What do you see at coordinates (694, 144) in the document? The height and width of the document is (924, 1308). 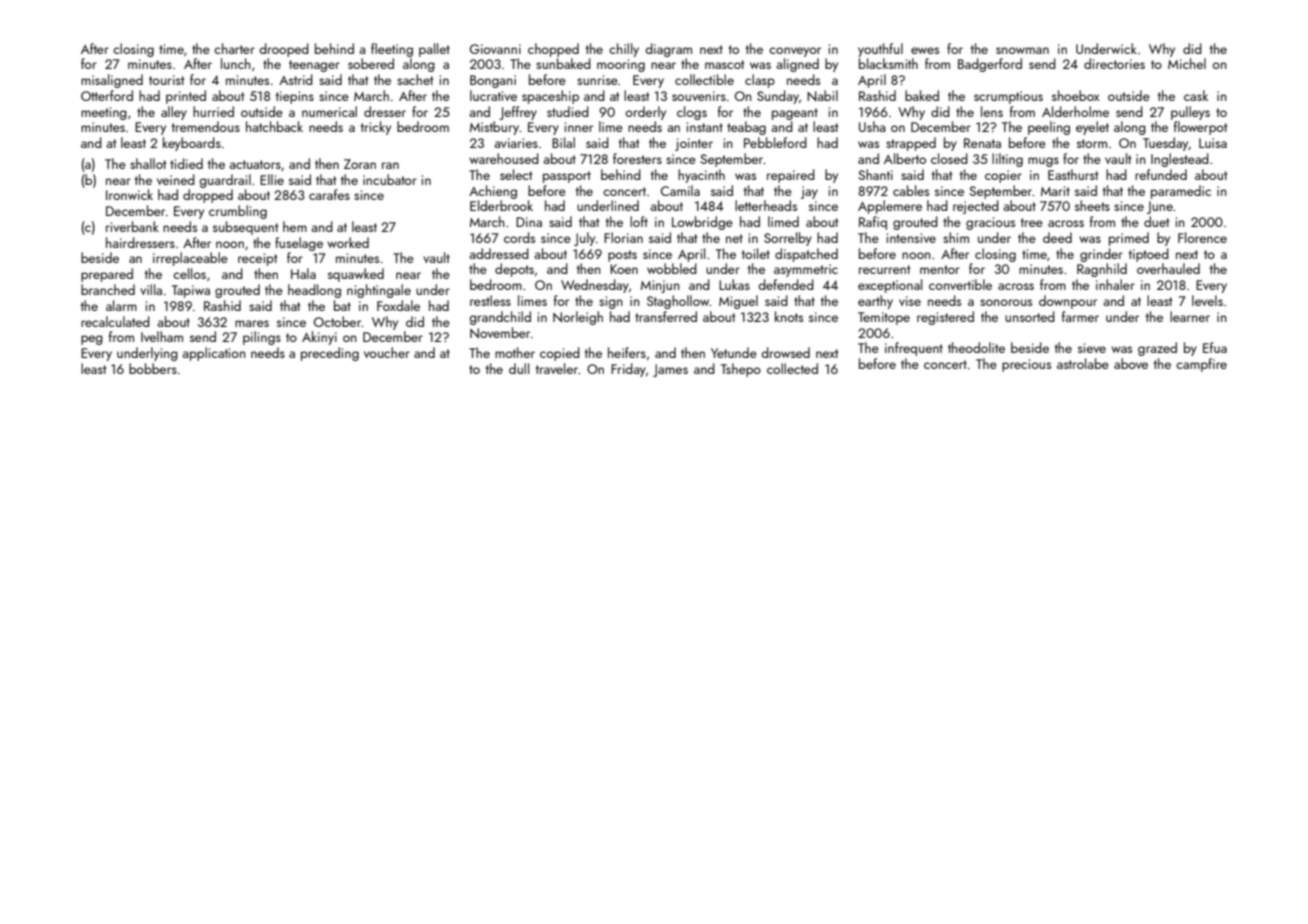 I see `jointer` at bounding box center [694, 144].
